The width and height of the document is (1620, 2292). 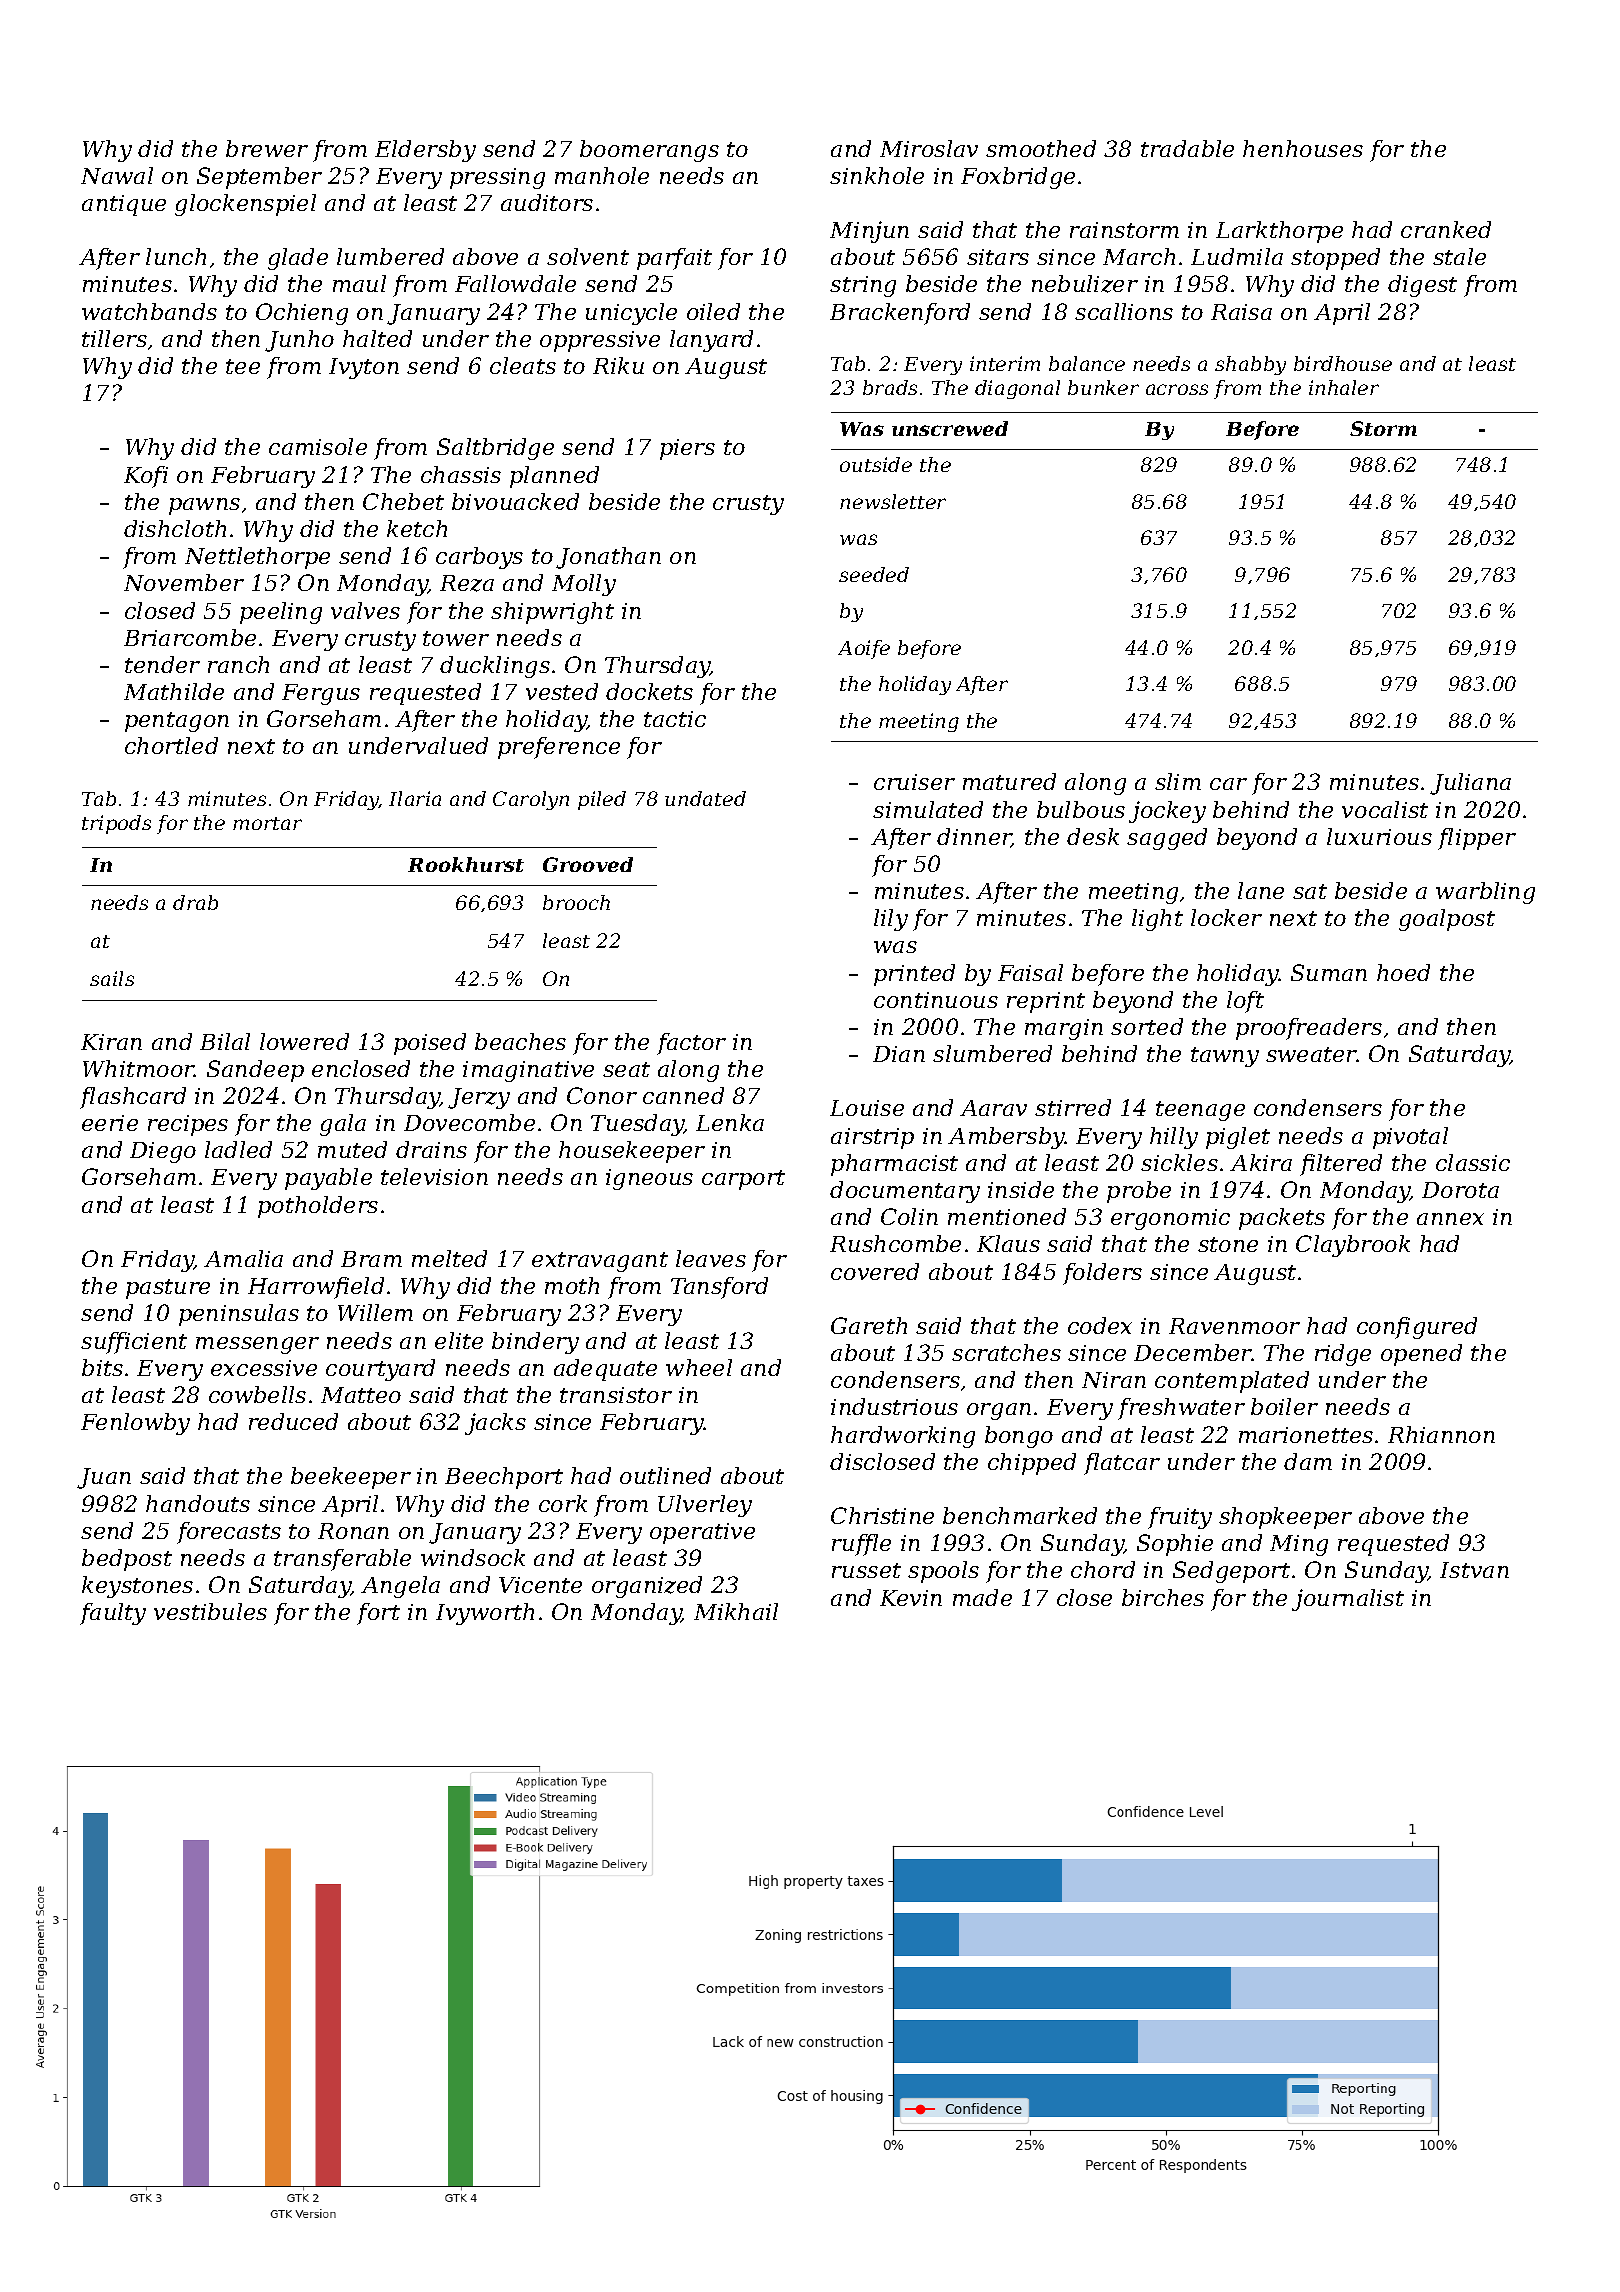 I want to click on Ivyworth, so click(x=485, y=1614).
